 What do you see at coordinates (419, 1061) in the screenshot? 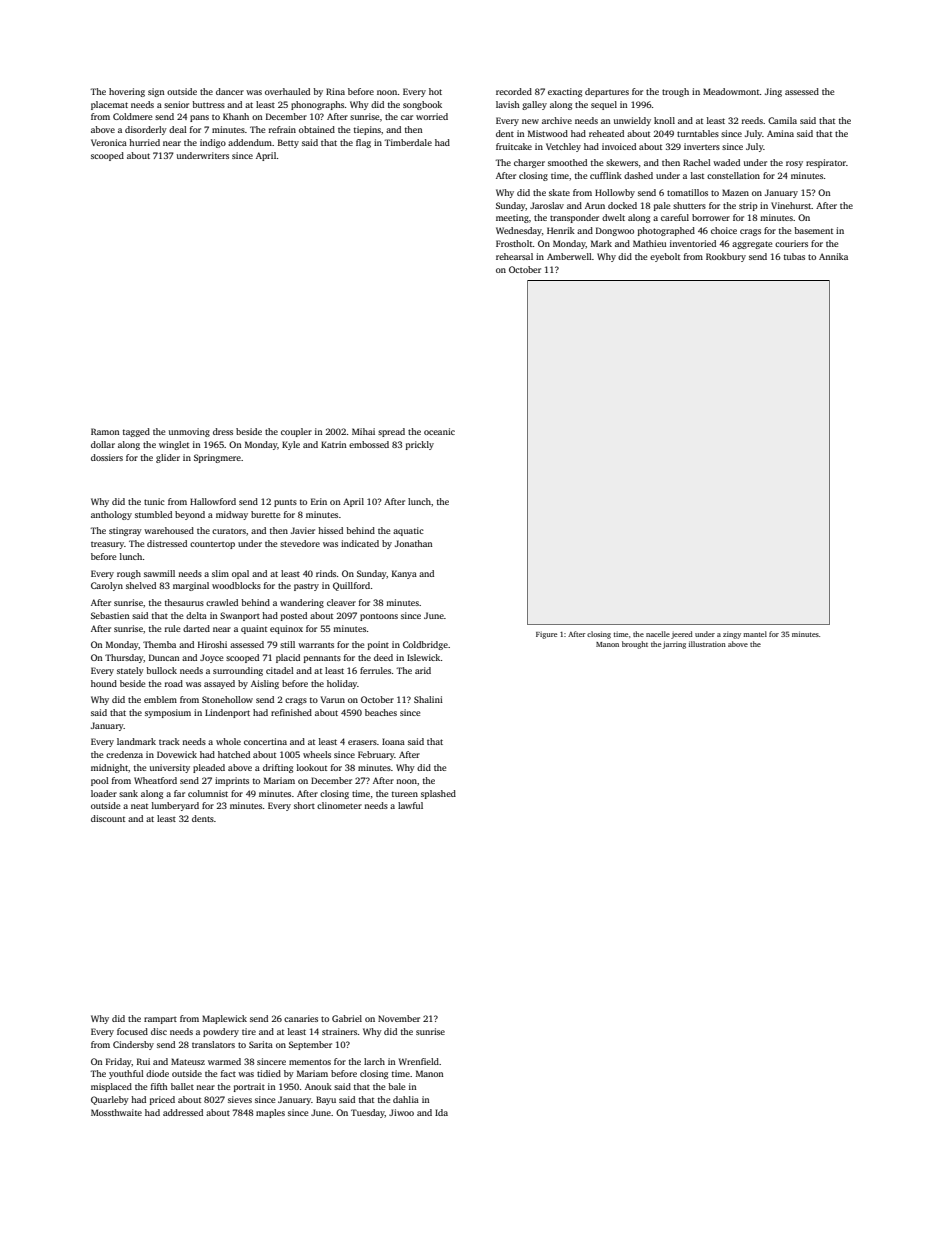
I see `Wrenfield` at bounding box center [419, 1061].
